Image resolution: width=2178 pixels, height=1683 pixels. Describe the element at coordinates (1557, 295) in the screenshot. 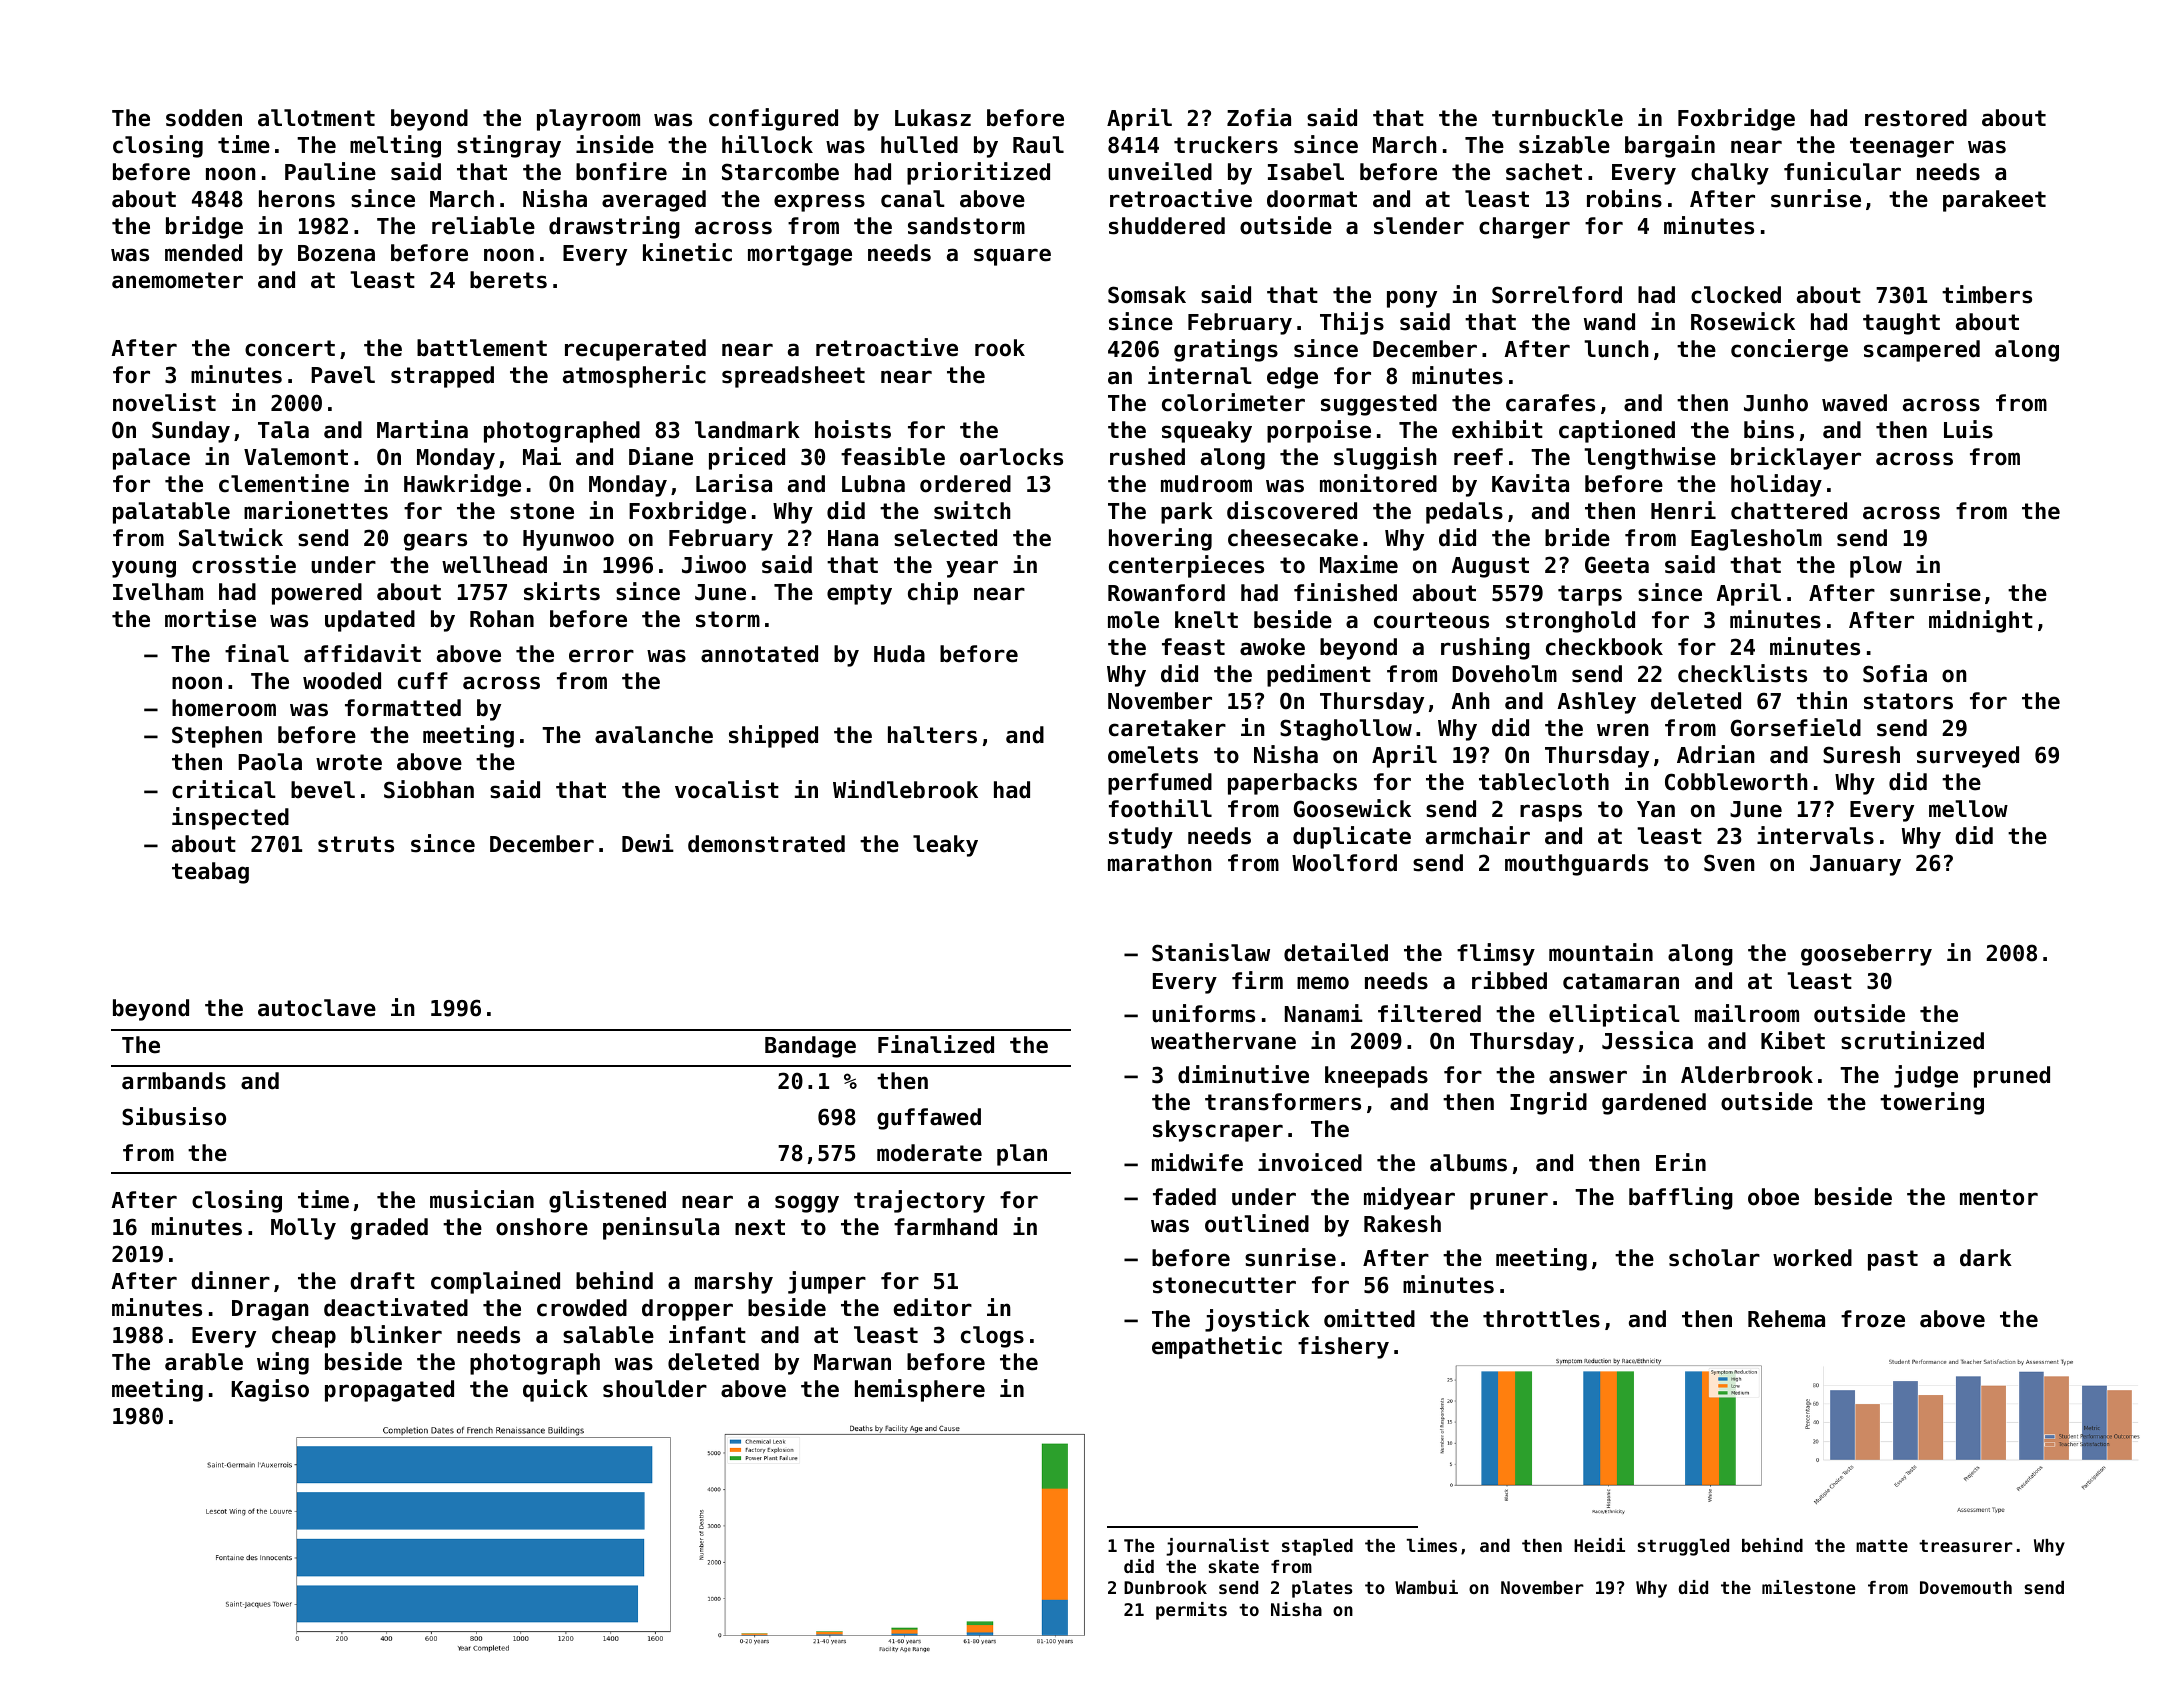

I see `Sorrelford` at that location.
